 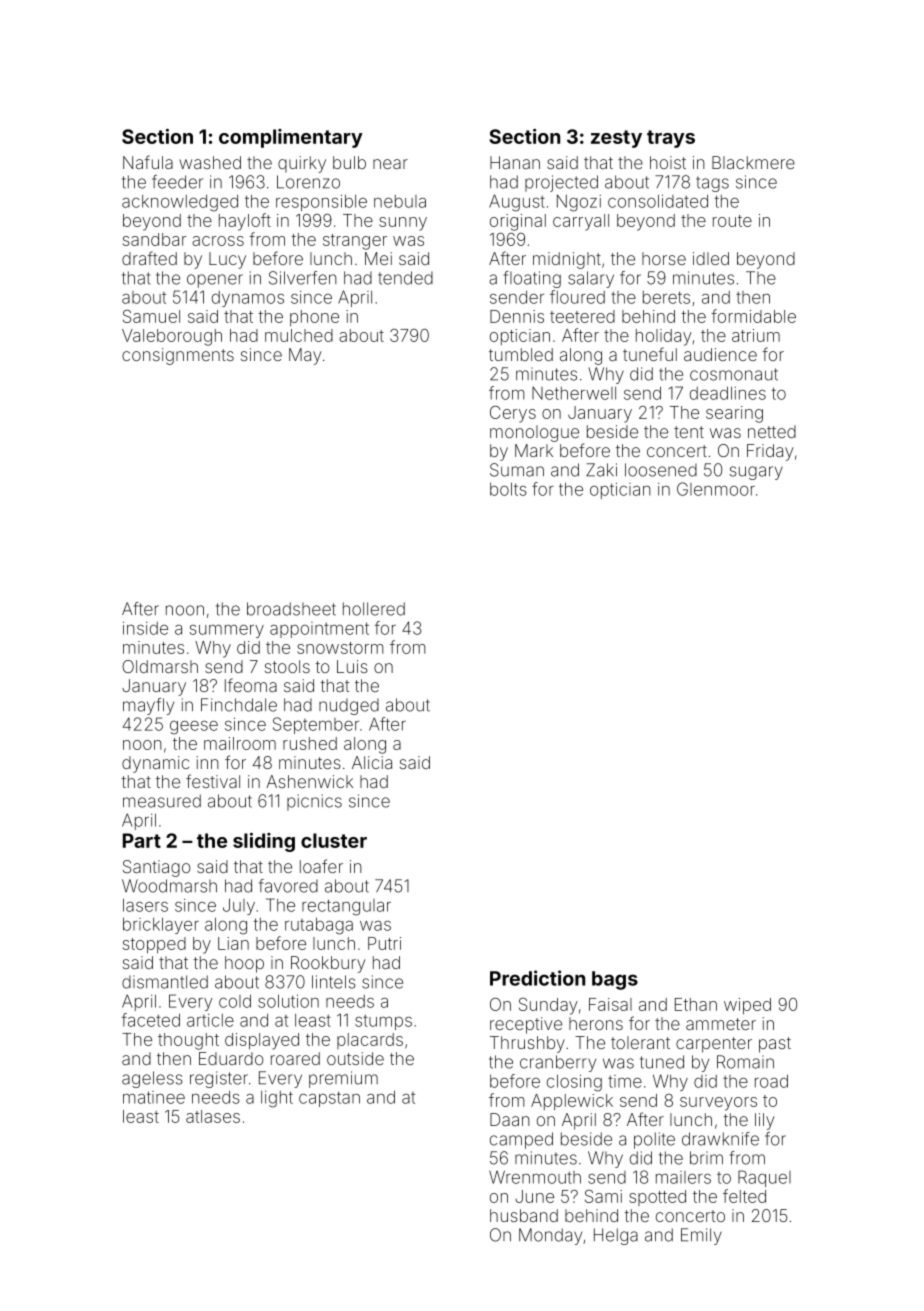 I want to click on Glenmoor, so click(x=716, y=489).
